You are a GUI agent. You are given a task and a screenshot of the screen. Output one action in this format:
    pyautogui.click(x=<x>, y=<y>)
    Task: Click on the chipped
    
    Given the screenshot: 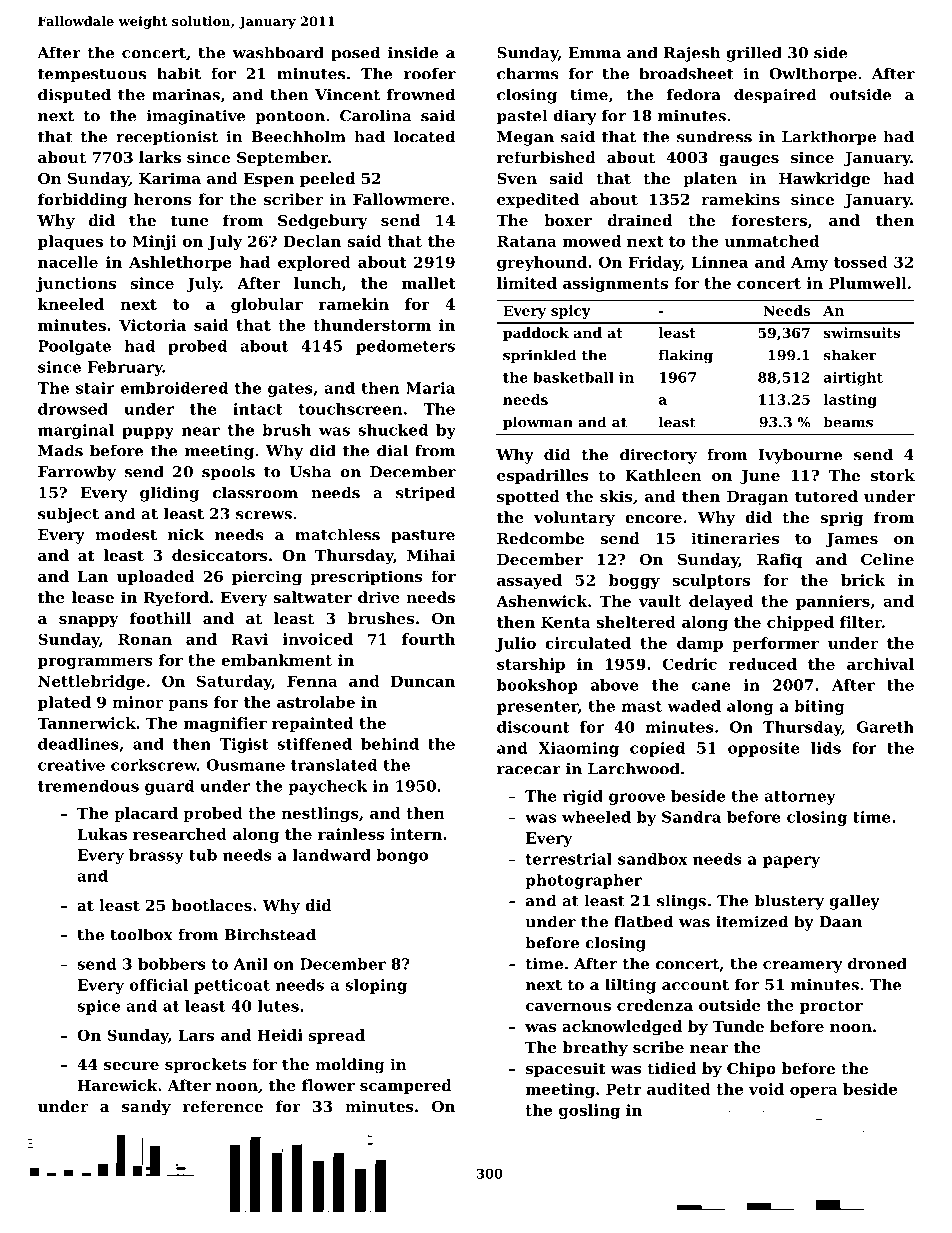 What is the action you would take?
    pyautogui.click(x=800, y=623)
